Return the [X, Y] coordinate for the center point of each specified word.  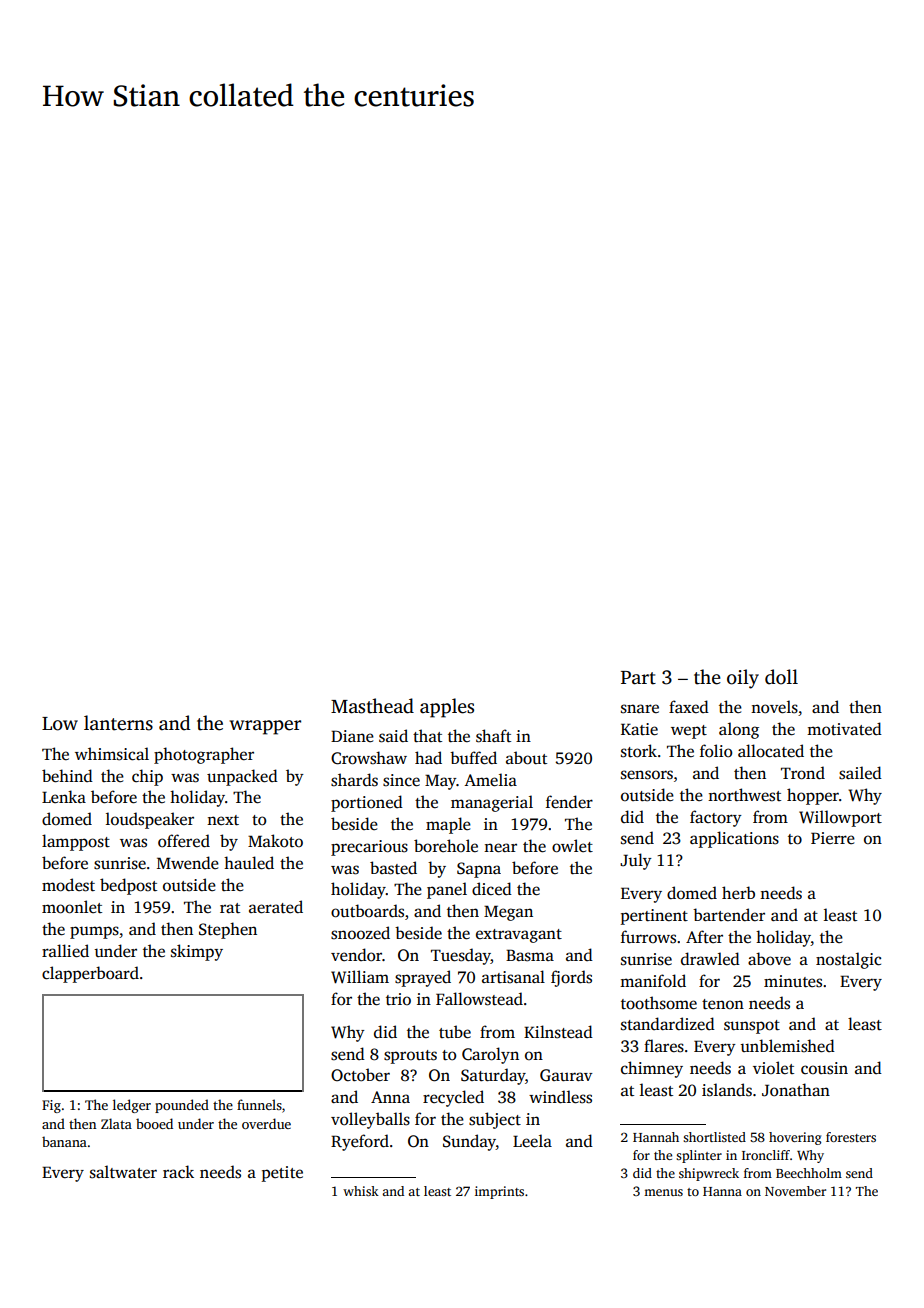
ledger [132, 1106]
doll [781, 677]
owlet [572, 846]
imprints [499, 1192]
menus [663, 1192]
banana [64, 1141]
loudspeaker [150, 820]
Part [638, 678]
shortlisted [714, 1137]
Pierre [833, 838]
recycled [453, 1098]
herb [738, 892]
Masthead [372, 706]
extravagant [519, 936]
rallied [65, 951]
